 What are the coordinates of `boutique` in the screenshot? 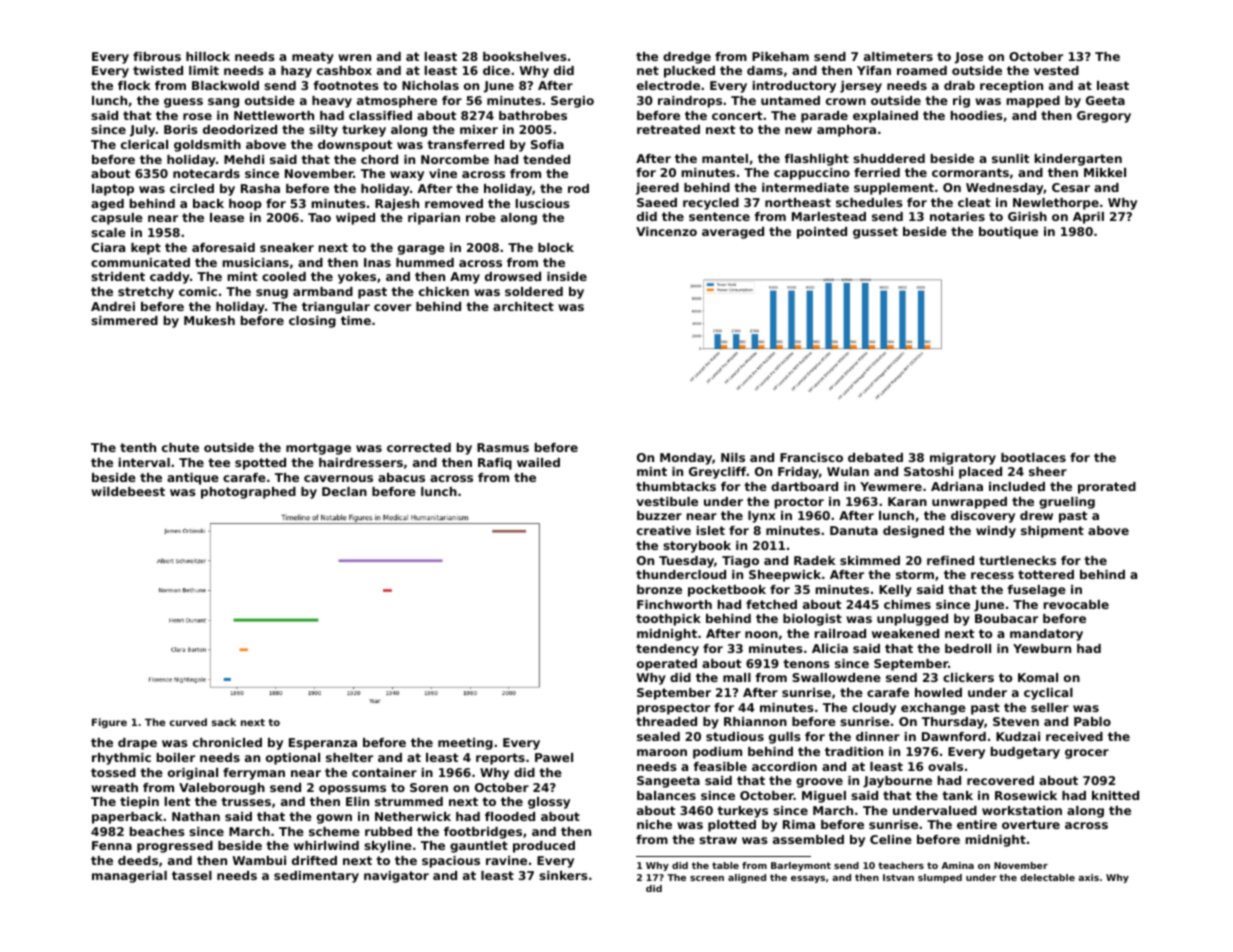 It's located at (1008, 233).
